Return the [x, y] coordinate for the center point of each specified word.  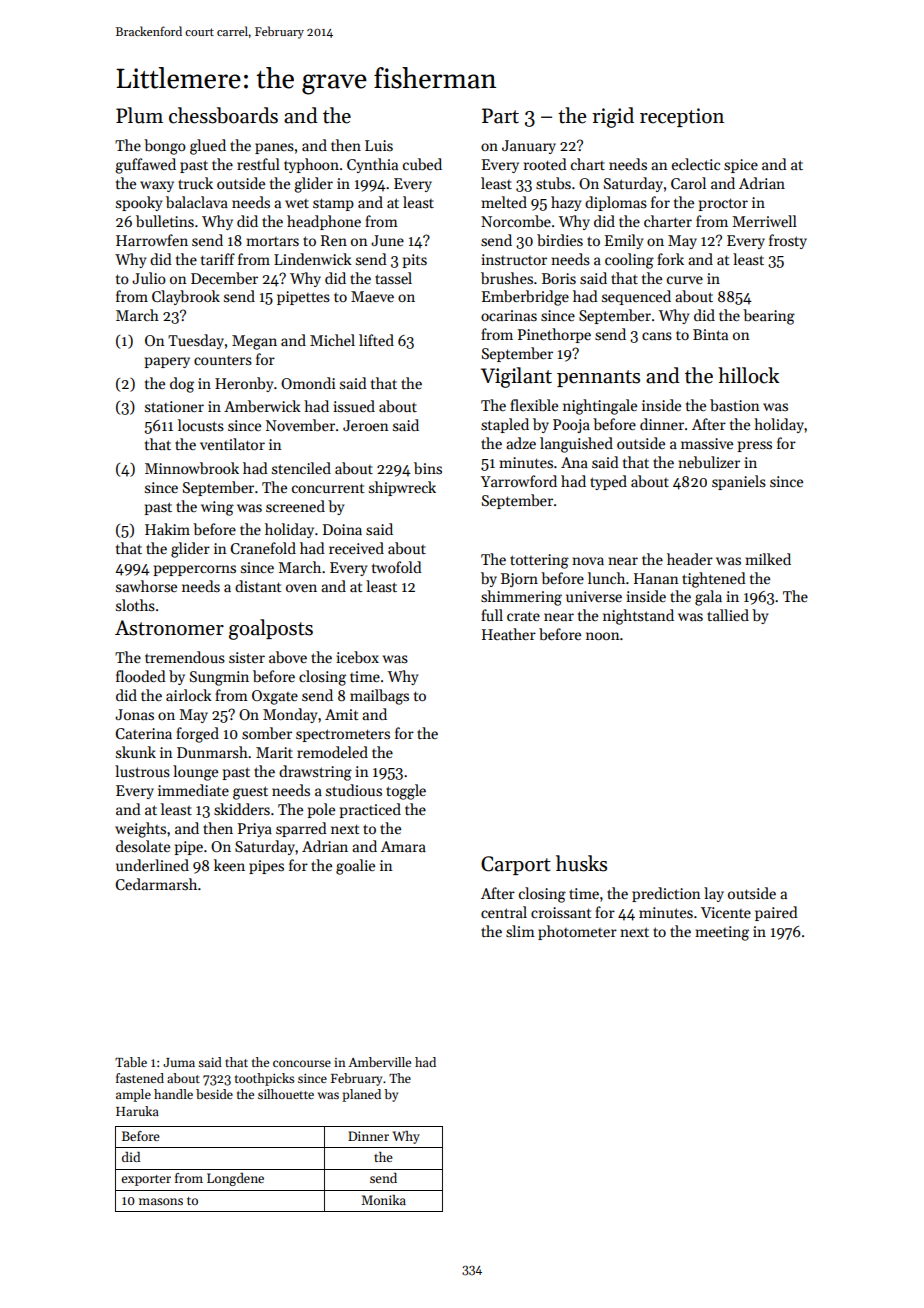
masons [161, 1201]
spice [741, 166]
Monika [383, 1200]
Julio [149, 278]
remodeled [332, 752]
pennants [598, 378]
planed [361, 1095]
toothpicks [264, 1079]
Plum [139, 115]
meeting [722, 933]
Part [500, 116]
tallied [728, 615]
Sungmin [219, 678]
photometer [577, 932]
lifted [376, 340]
